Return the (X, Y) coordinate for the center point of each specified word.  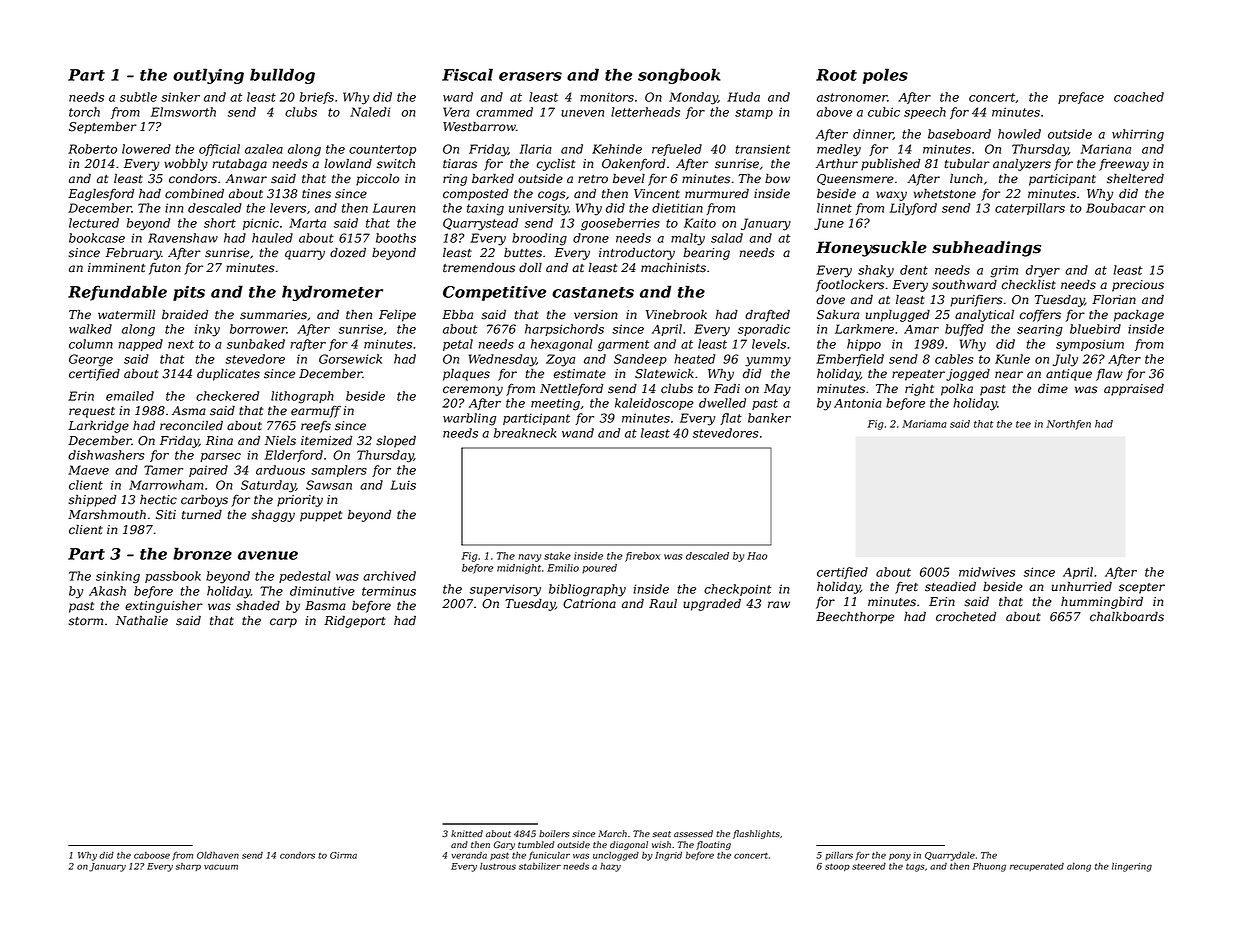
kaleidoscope (654, 404)
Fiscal (467, 74)
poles (885, 76)
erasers (530, 76)
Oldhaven (218, 855)
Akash (107, 591)
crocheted (966, 616)
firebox (642, 557)
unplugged (898, 315)
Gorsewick (350, 359)
